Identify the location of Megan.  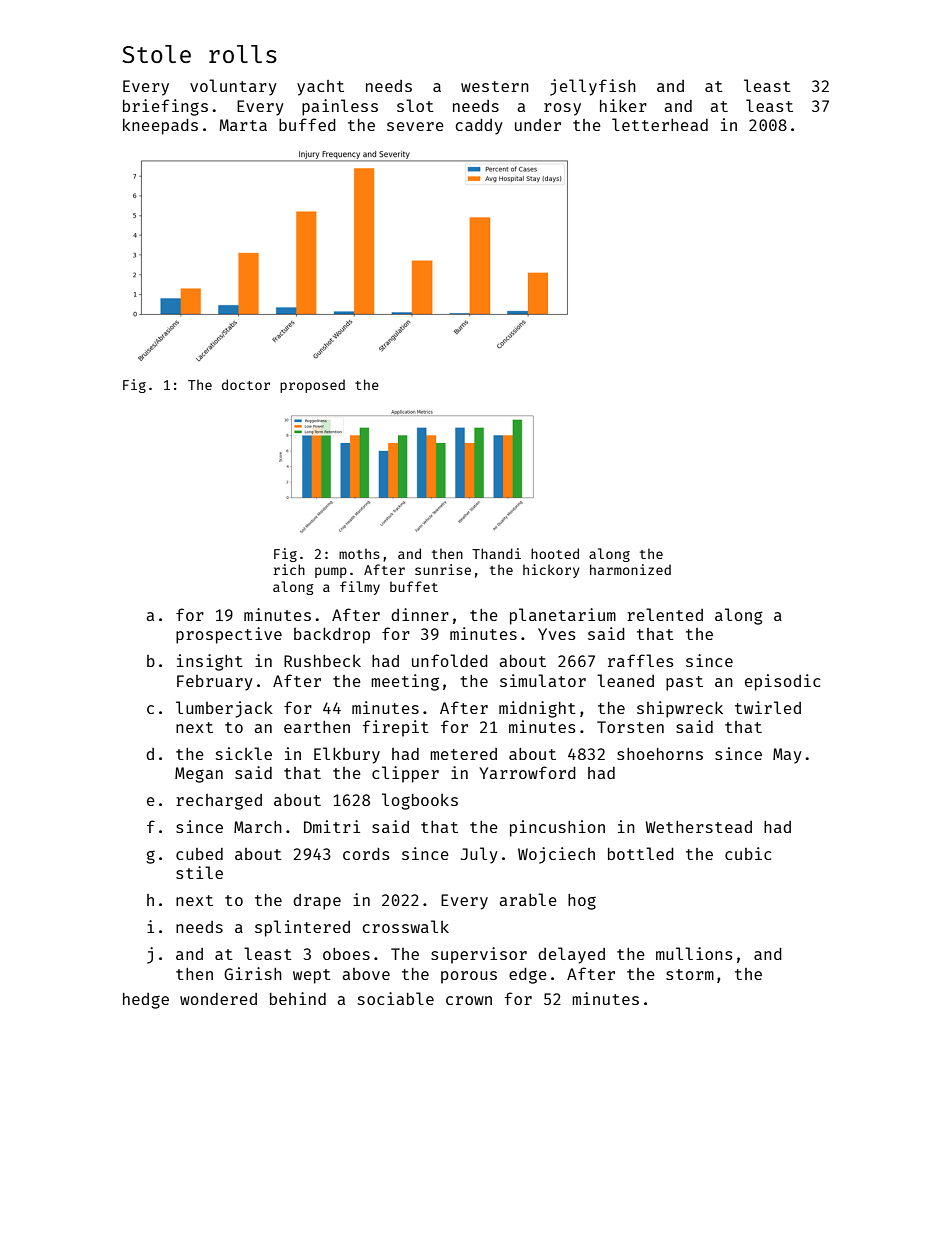
(199, 775).
